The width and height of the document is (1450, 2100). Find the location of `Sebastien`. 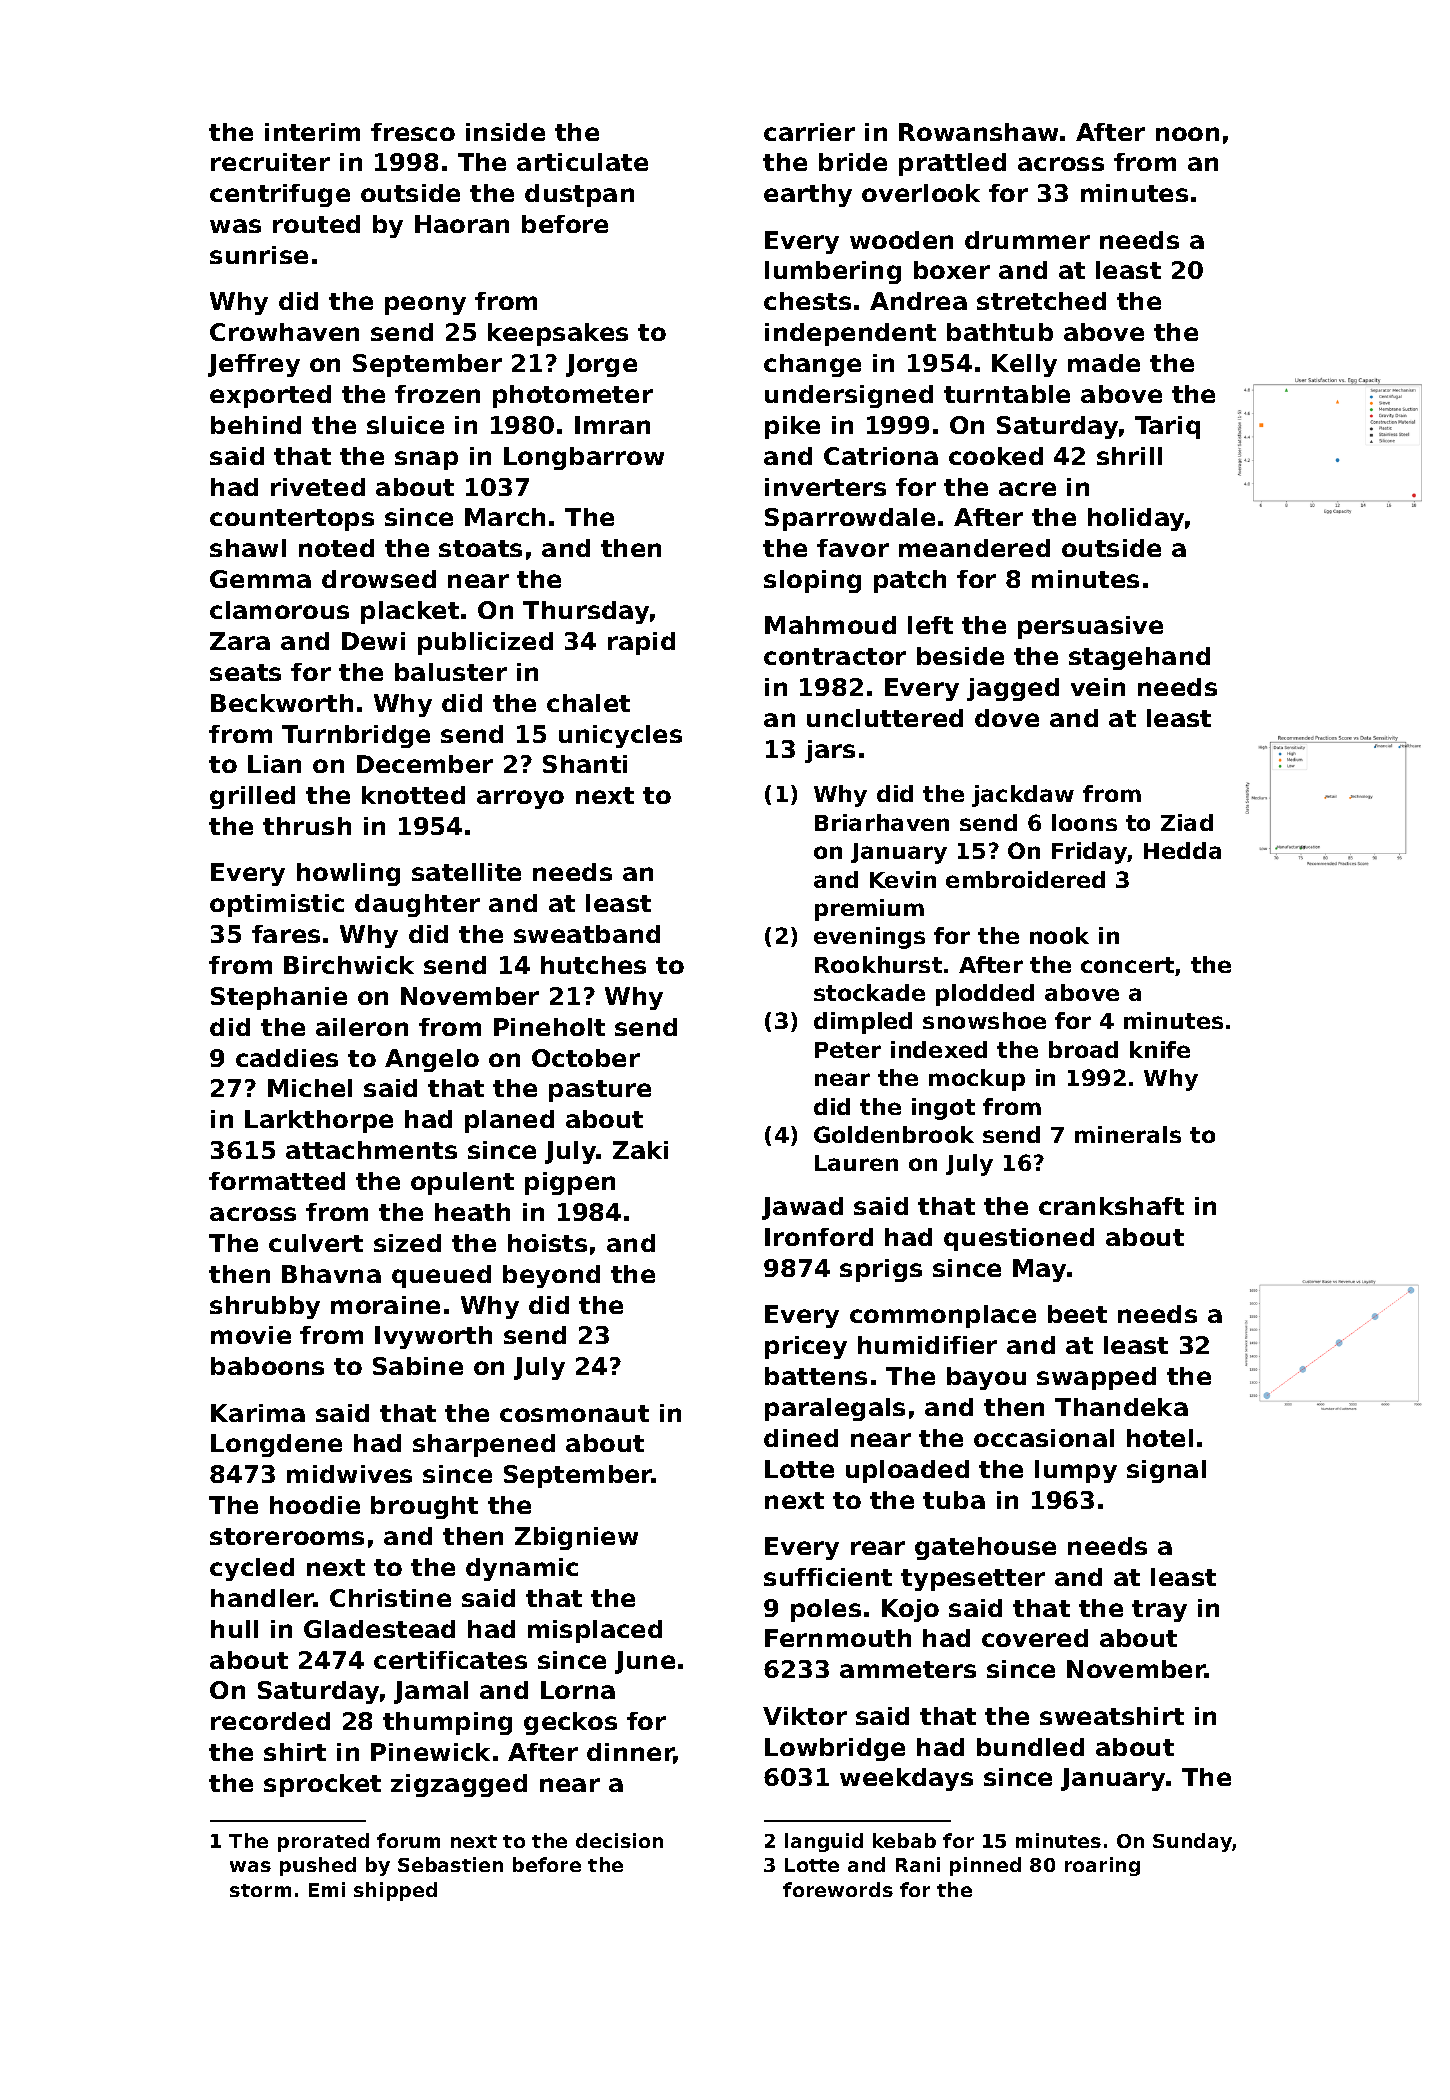

Sebastien is located at coordinates (450, 1864).
